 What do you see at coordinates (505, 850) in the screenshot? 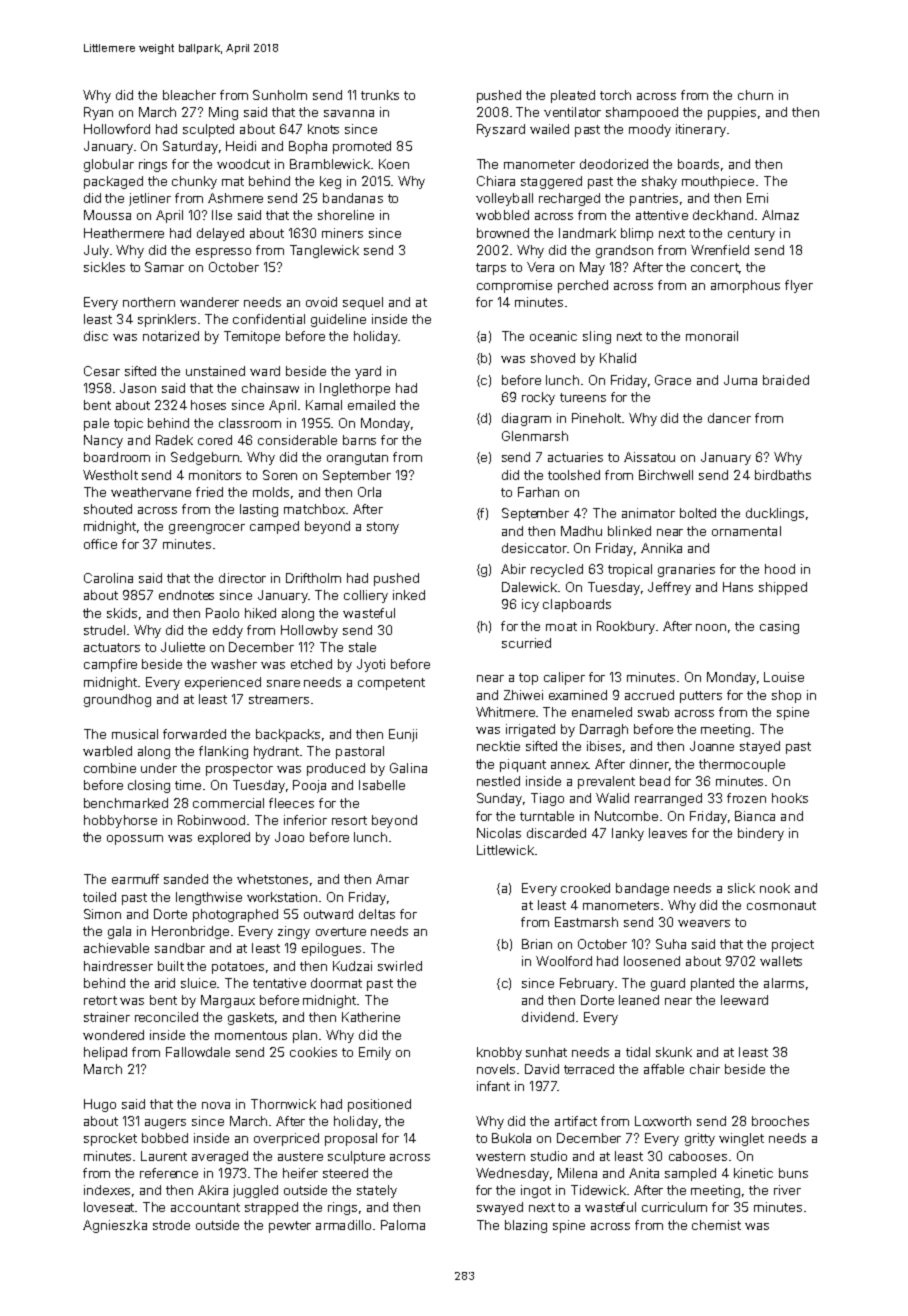
I see `Littlewick` at bounding box center [505, 850].
